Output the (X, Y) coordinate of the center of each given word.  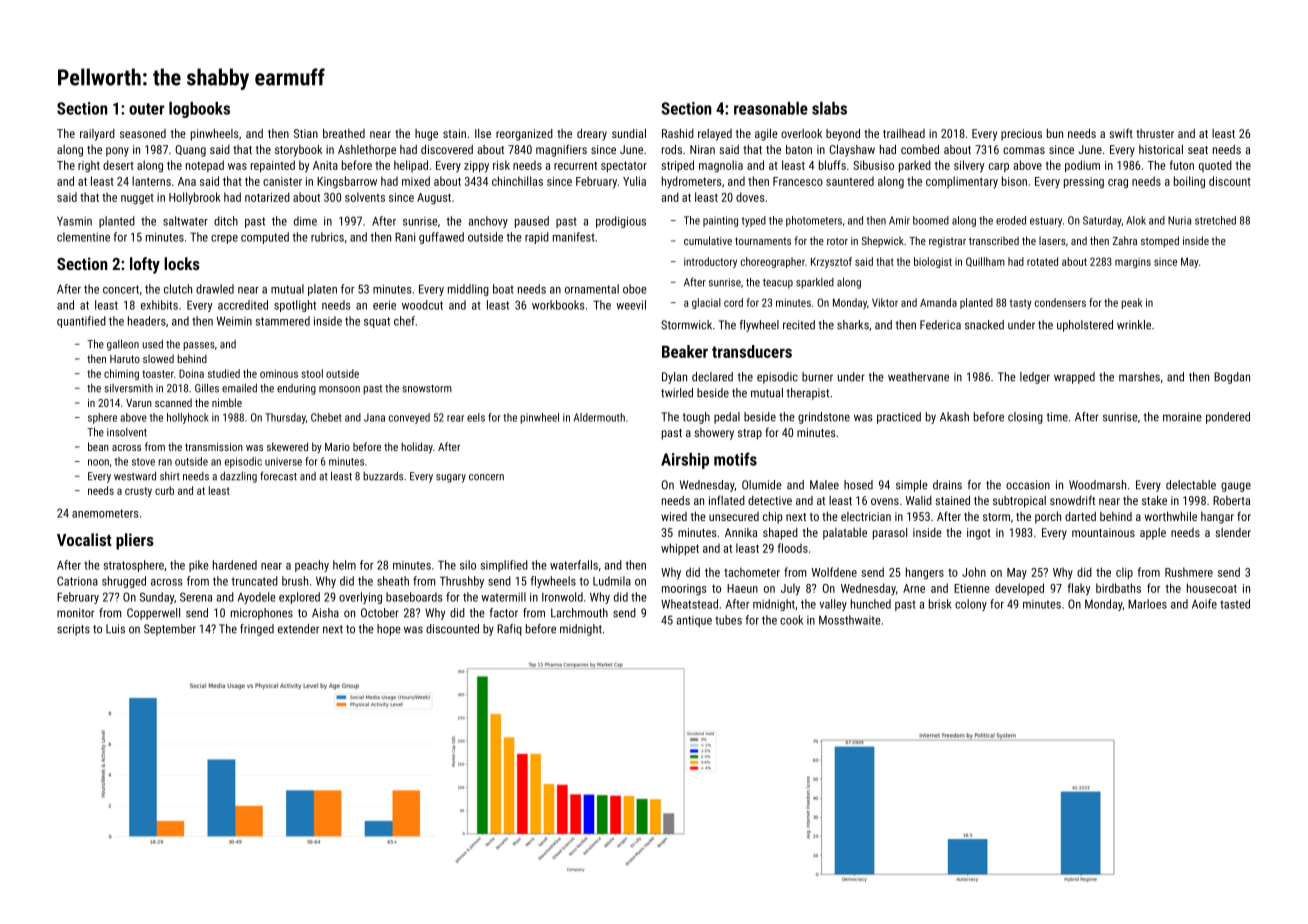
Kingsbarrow (347, 182)
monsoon (339, 389)
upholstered (1085, 326)
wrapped (1074, 378)
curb (164, 490)
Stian (306, 133)
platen (322, 290)
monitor (75, 613)
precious (1021, 135)
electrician (866, 516)
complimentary (962, 182)
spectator (624, 166)
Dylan (674, 378)
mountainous (1103, 532)
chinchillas (517, 181)
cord (733, 302)
